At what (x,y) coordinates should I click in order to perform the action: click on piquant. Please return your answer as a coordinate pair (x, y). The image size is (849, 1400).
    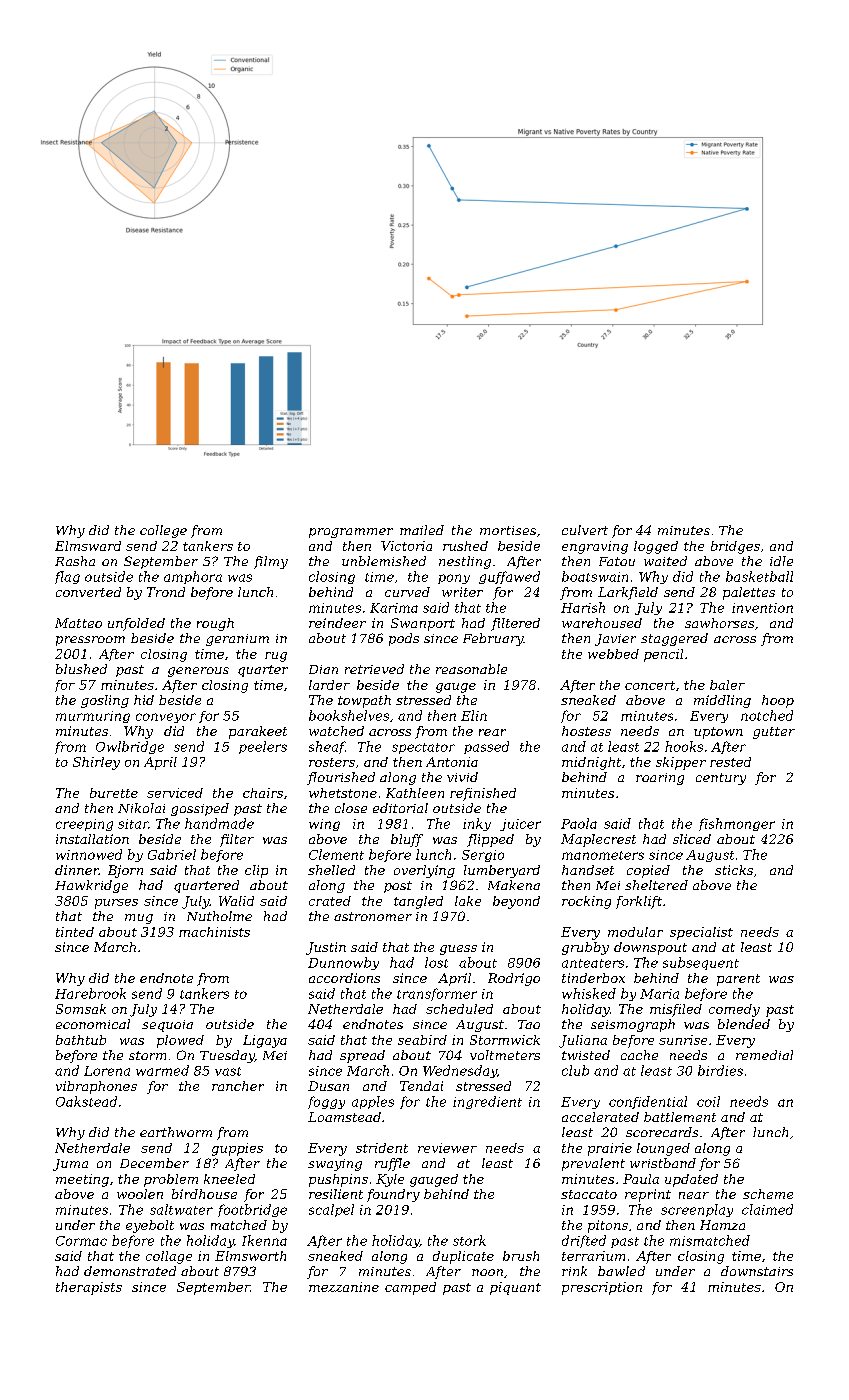
    Looking at the image, I should click on (515, 1288).
